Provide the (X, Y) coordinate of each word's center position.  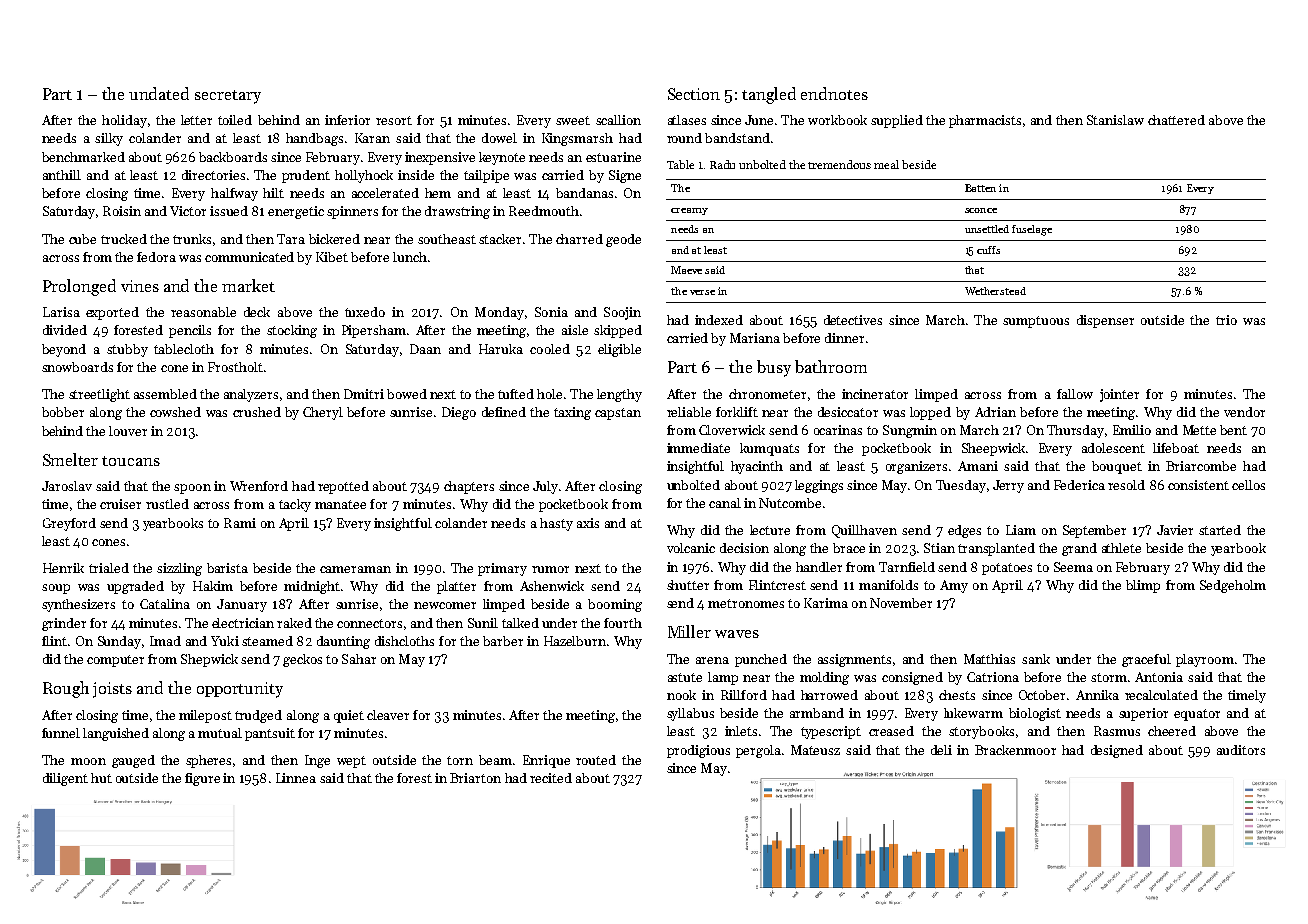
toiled (235, 120)
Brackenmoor (1015, 750)
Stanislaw (1115, 120)
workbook (837, 120)
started (1220, 530)
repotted (343, 487)
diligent (65, 779)
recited (551, 778)
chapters (469, 487)
